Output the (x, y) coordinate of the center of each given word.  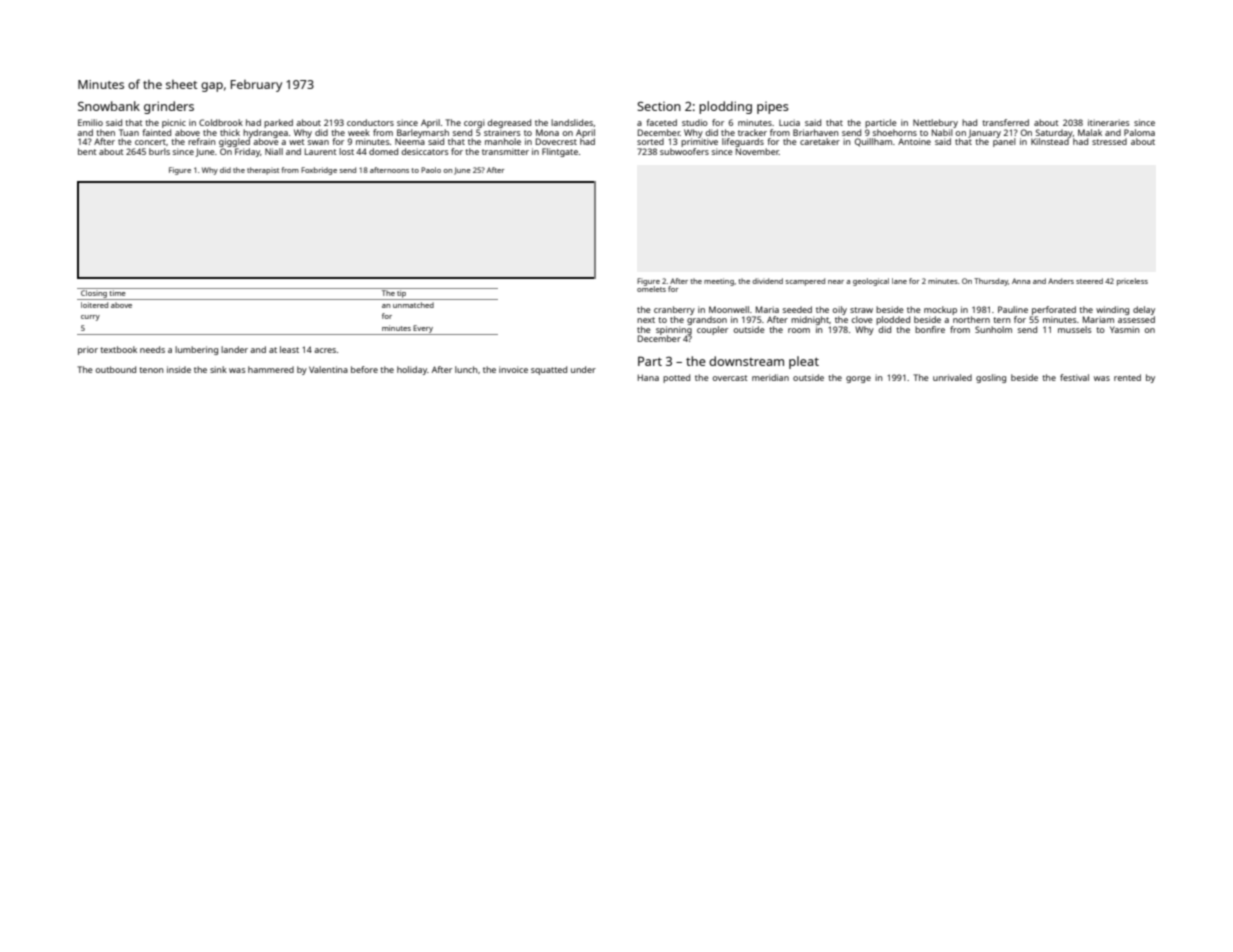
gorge (858, 379)
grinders (169, 107)
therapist (263, 171)
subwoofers (684, 151)
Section (659, 106)
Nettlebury (935, 123)
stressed (1109, 141)
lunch (466, 369)
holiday (412, 370)
